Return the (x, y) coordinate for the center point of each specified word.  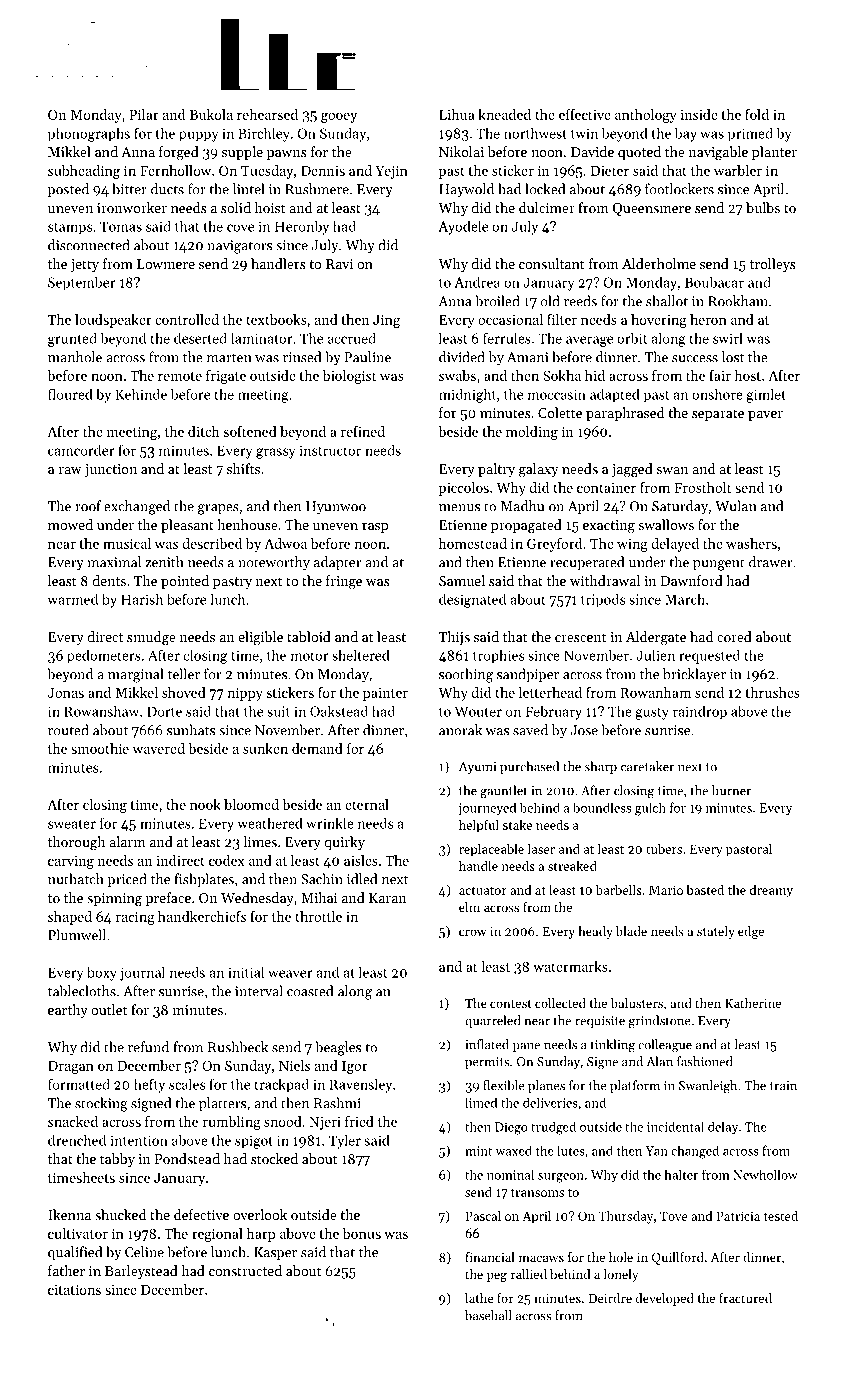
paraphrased (625, 414)
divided (462, 357)
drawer (770, 562)
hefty (149, 1085)
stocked (274, 1158)
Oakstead (339, 711)
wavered (159, 748)
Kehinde (141, 394)
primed (750, 134)
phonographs (89, 134)
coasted (310, 991)
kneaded (504, 114)
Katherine (753, 1003)
